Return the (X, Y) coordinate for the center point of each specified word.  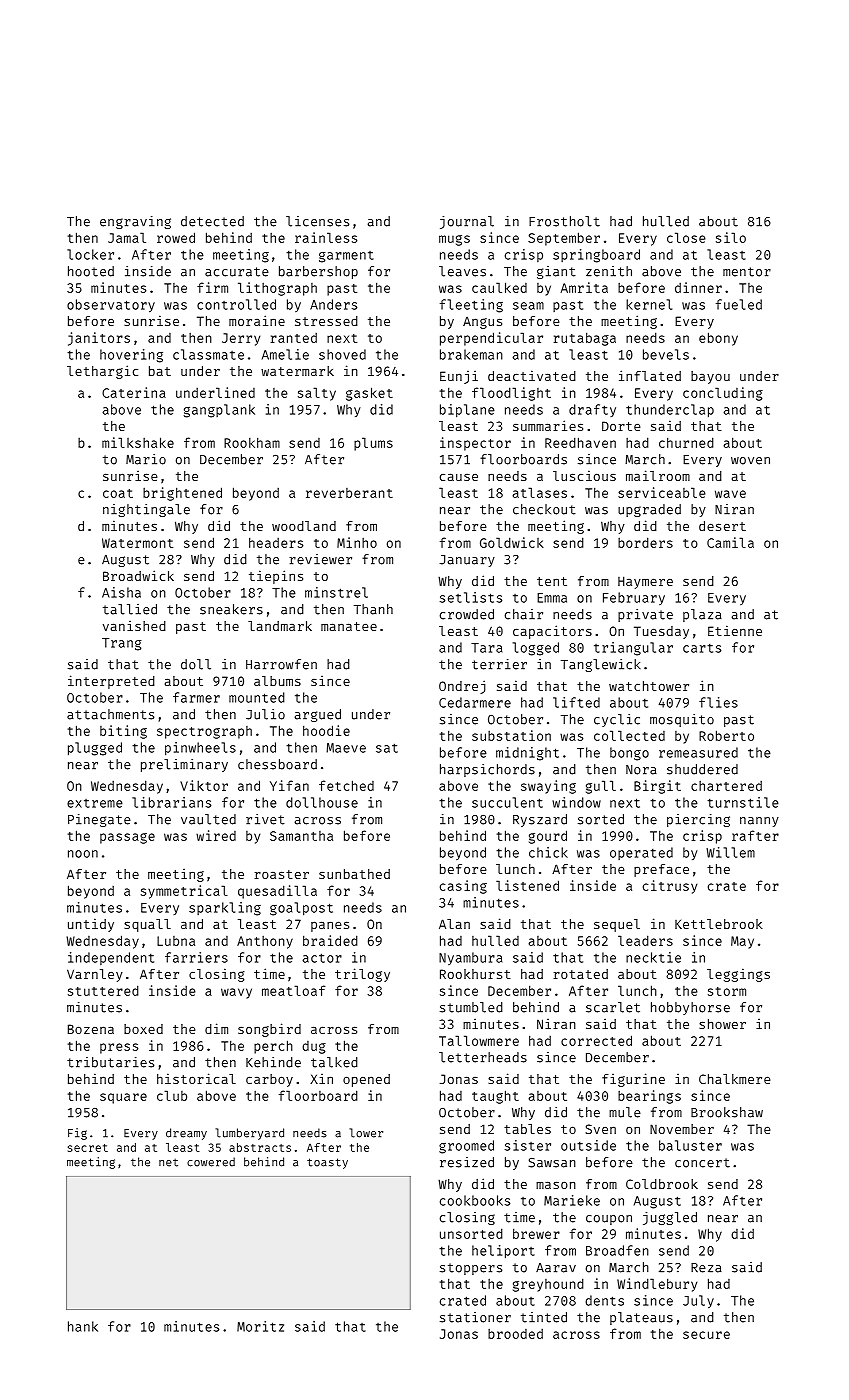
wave (730, 494)
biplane (467, 411)
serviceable (662, 492)
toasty (327, 1163)
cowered (211, 1162)
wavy (236, 993)
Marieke (572, 1200)
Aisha (121, 592)
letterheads (483, 1057)
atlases (539, 492)
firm (212, 287)
